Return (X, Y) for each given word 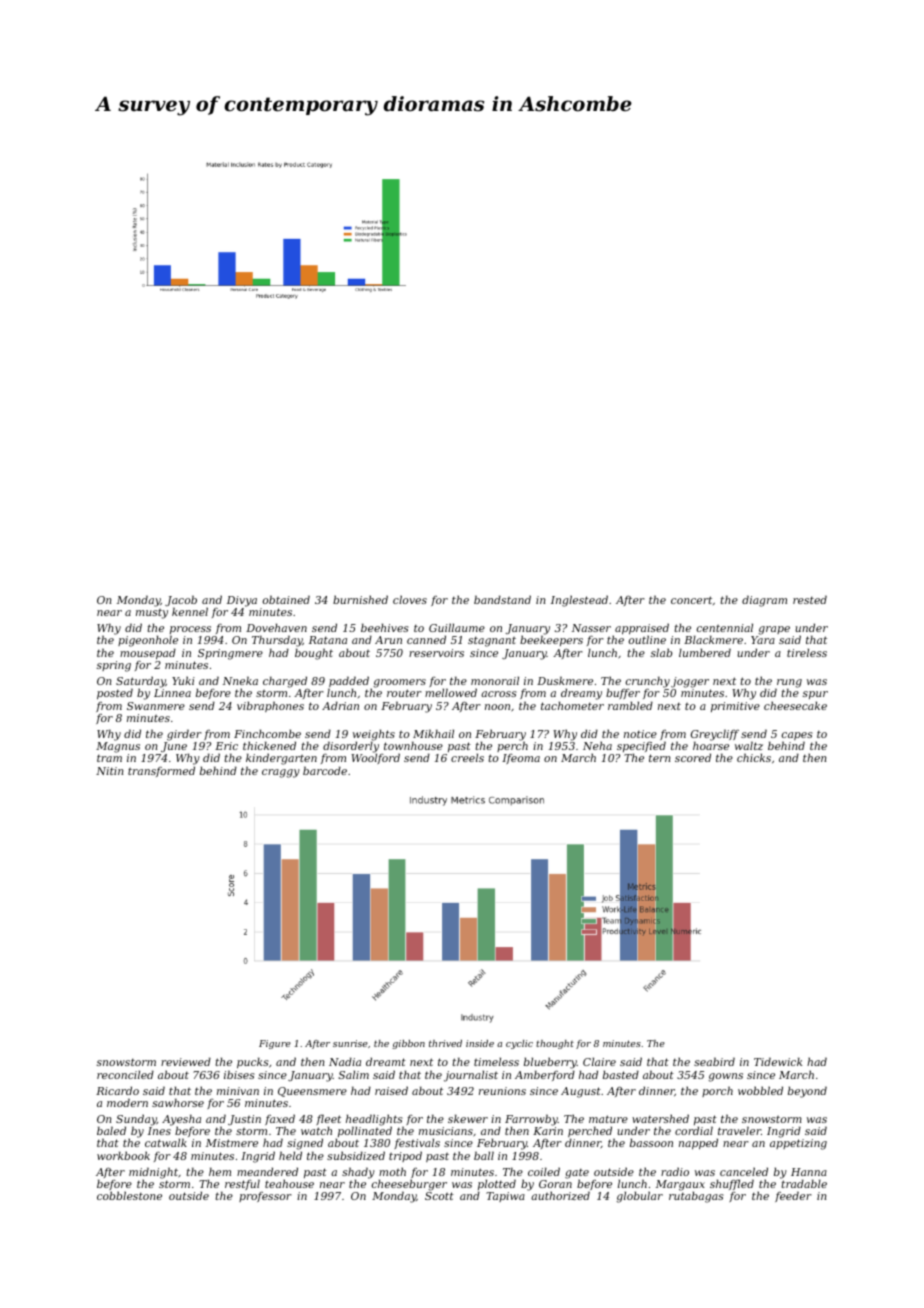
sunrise (350, 1043)
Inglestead (579, 601)
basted (621, 1074)
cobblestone (129, 1196)
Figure (275, 1044)
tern (659, 758)
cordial (694, 1130)
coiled (544, 1171)
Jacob (181, 600)
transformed (161, 771)
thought (555, 1044)
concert (691, 600)
